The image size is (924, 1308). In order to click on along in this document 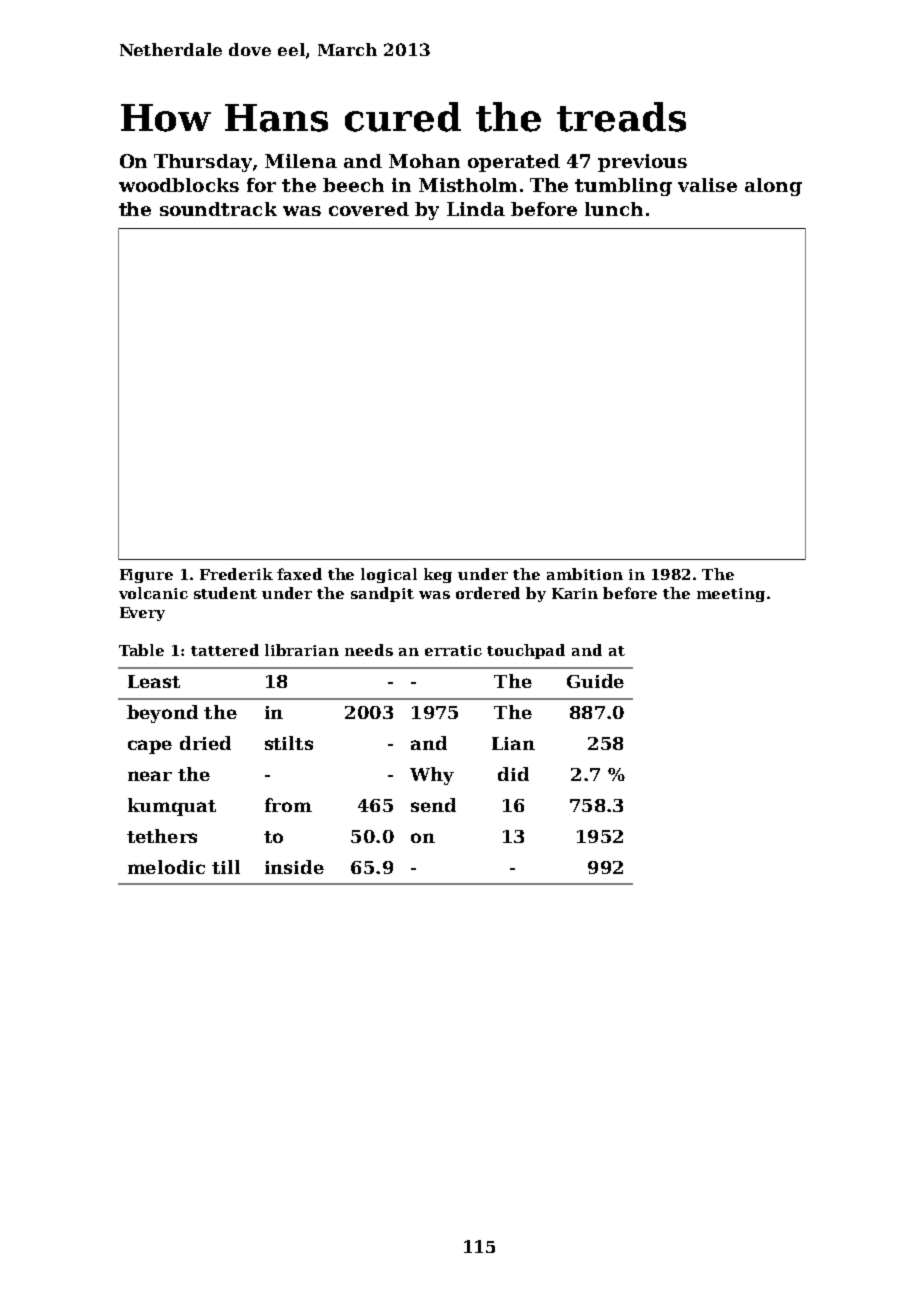, I will do `click(773, 187)`.
